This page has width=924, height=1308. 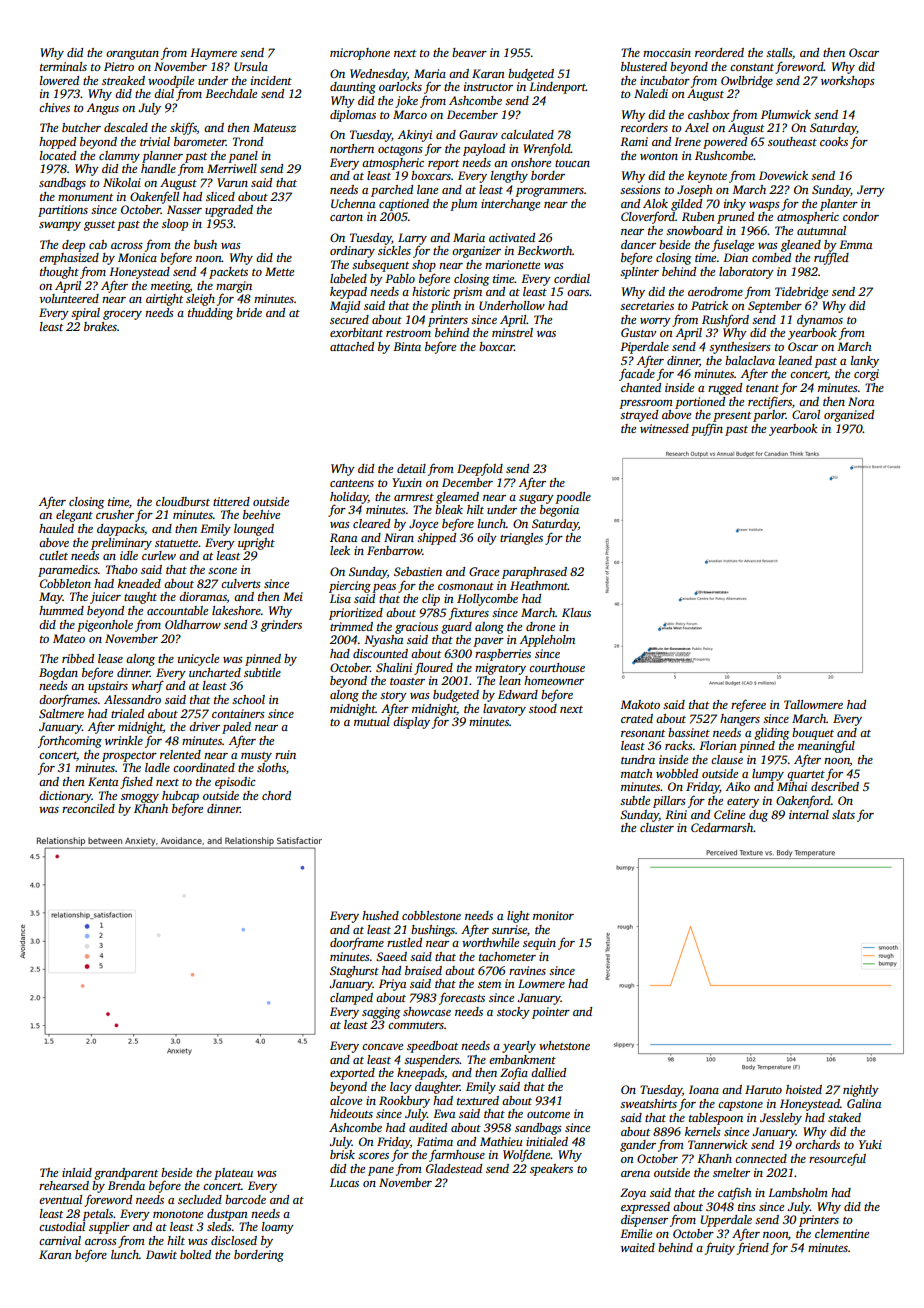 I want to click on described, so click(x=835, y=786).
